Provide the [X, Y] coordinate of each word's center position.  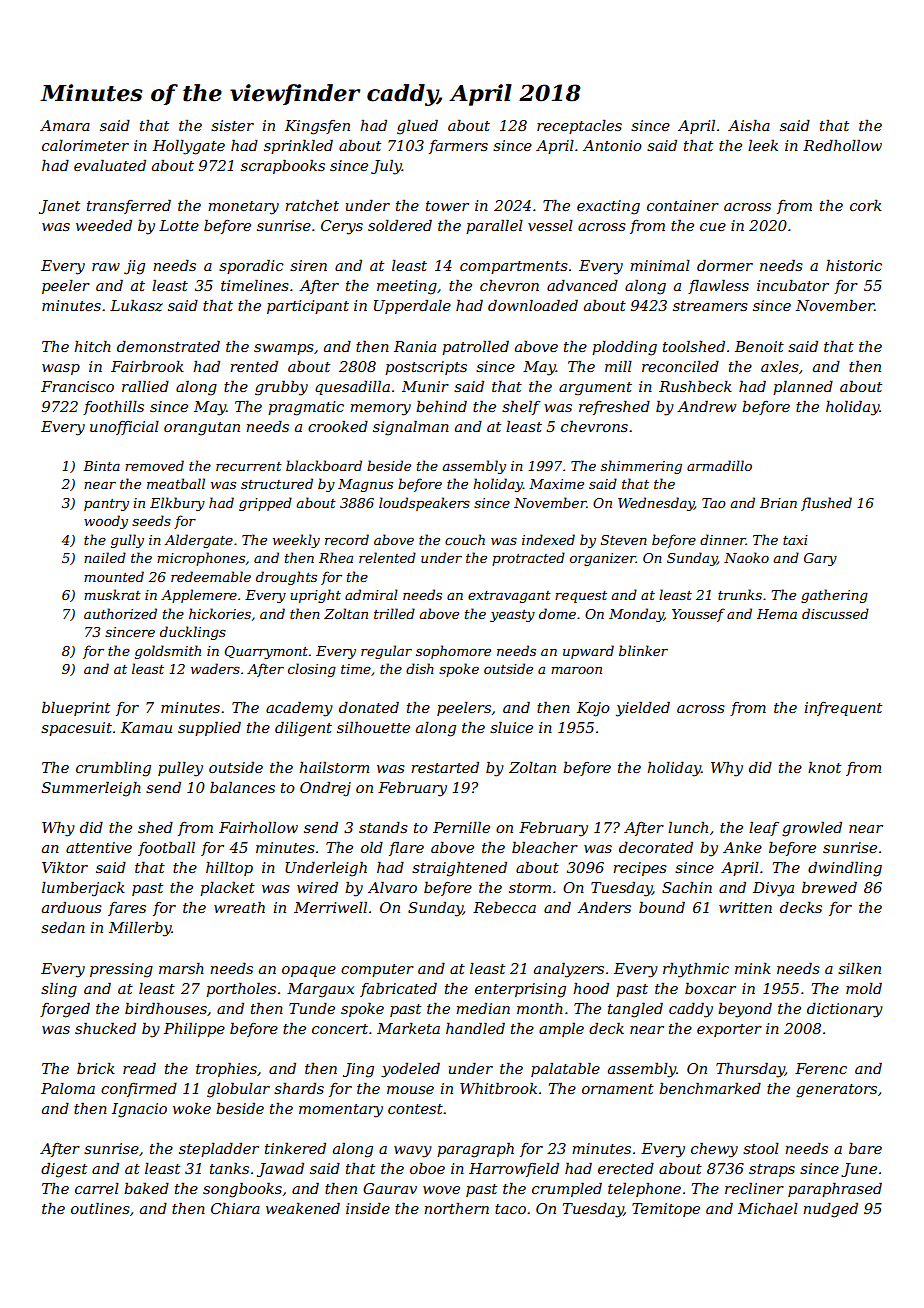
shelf [521, 407]
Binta [101, 466]
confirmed [139, 1089]
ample [561, 1029]
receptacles [579, 127]
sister [232, 125]
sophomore [453, 652]
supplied [209, 728]
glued [417, 127]
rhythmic [696, 970]
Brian [778, 503]
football [166, 848]
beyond [745, 1010]
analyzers [569, 970]
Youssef [698, 615]
